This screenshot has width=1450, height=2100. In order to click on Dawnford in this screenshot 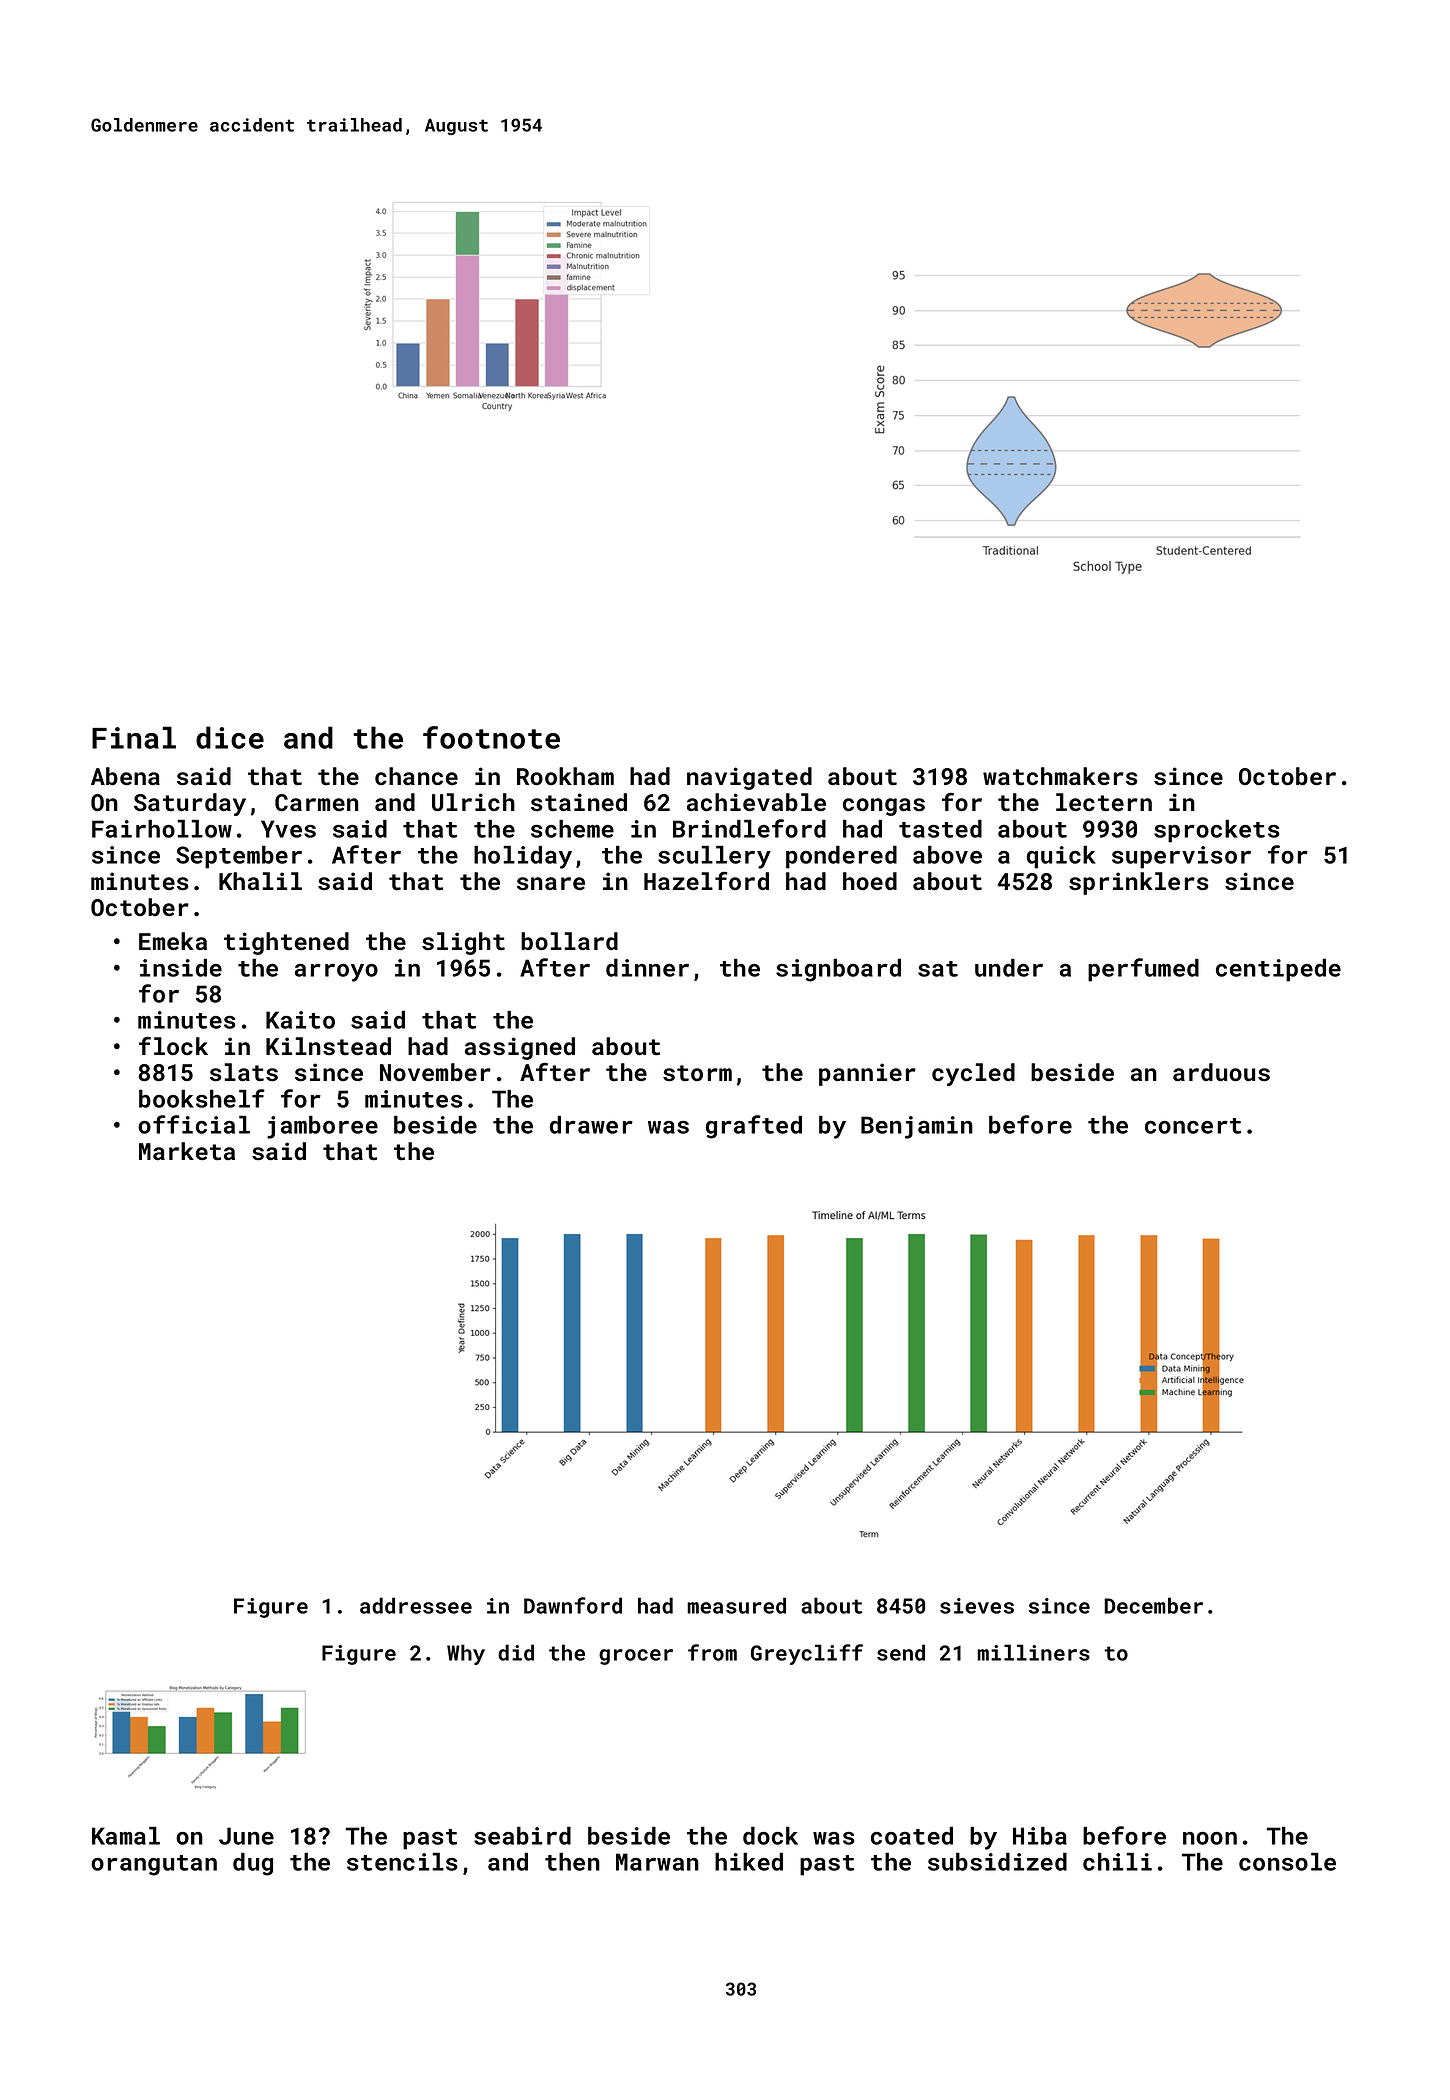, I will do `click(573, 1605)`.
